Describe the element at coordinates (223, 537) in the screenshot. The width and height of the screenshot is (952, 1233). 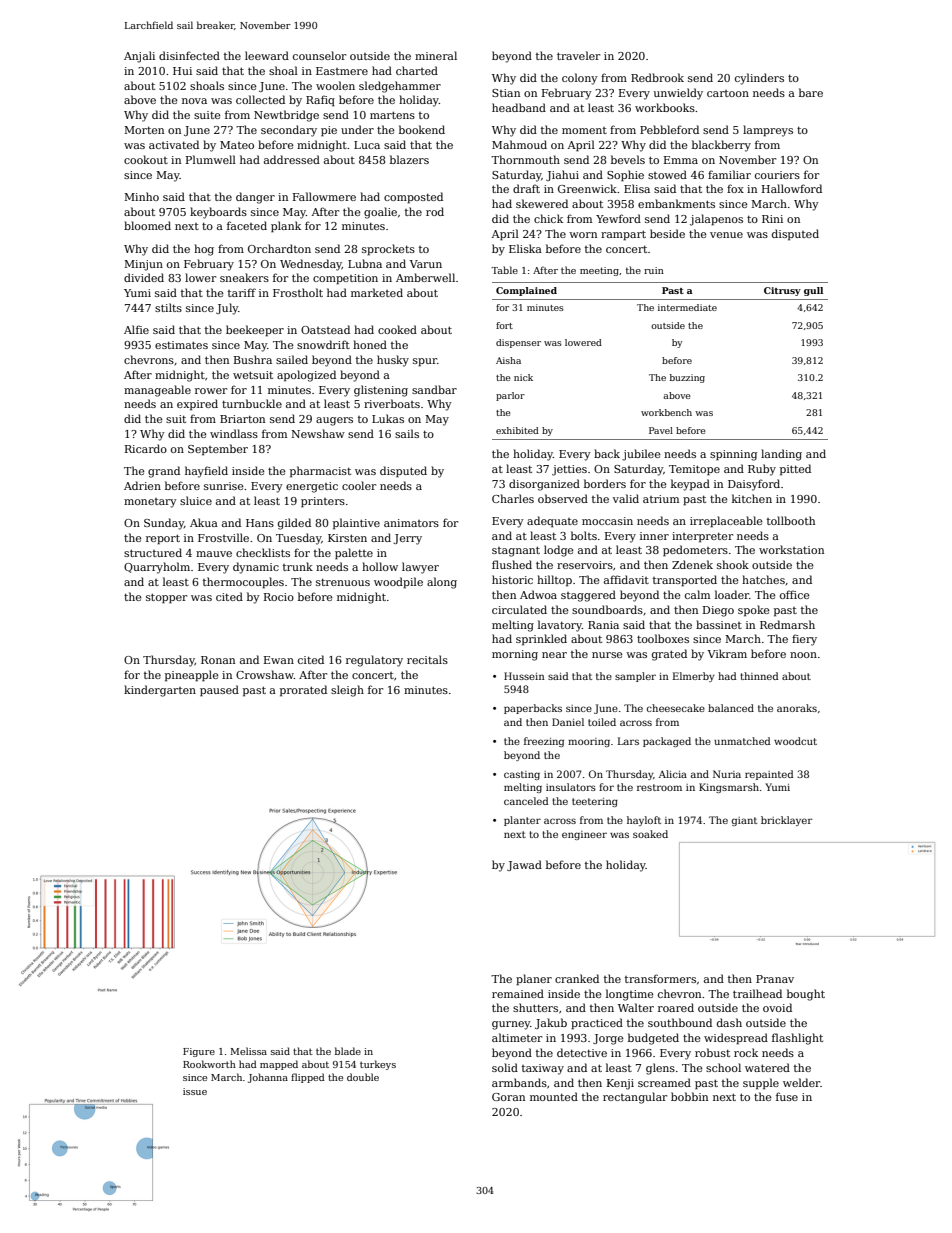
I see `Frostville` at that location.
